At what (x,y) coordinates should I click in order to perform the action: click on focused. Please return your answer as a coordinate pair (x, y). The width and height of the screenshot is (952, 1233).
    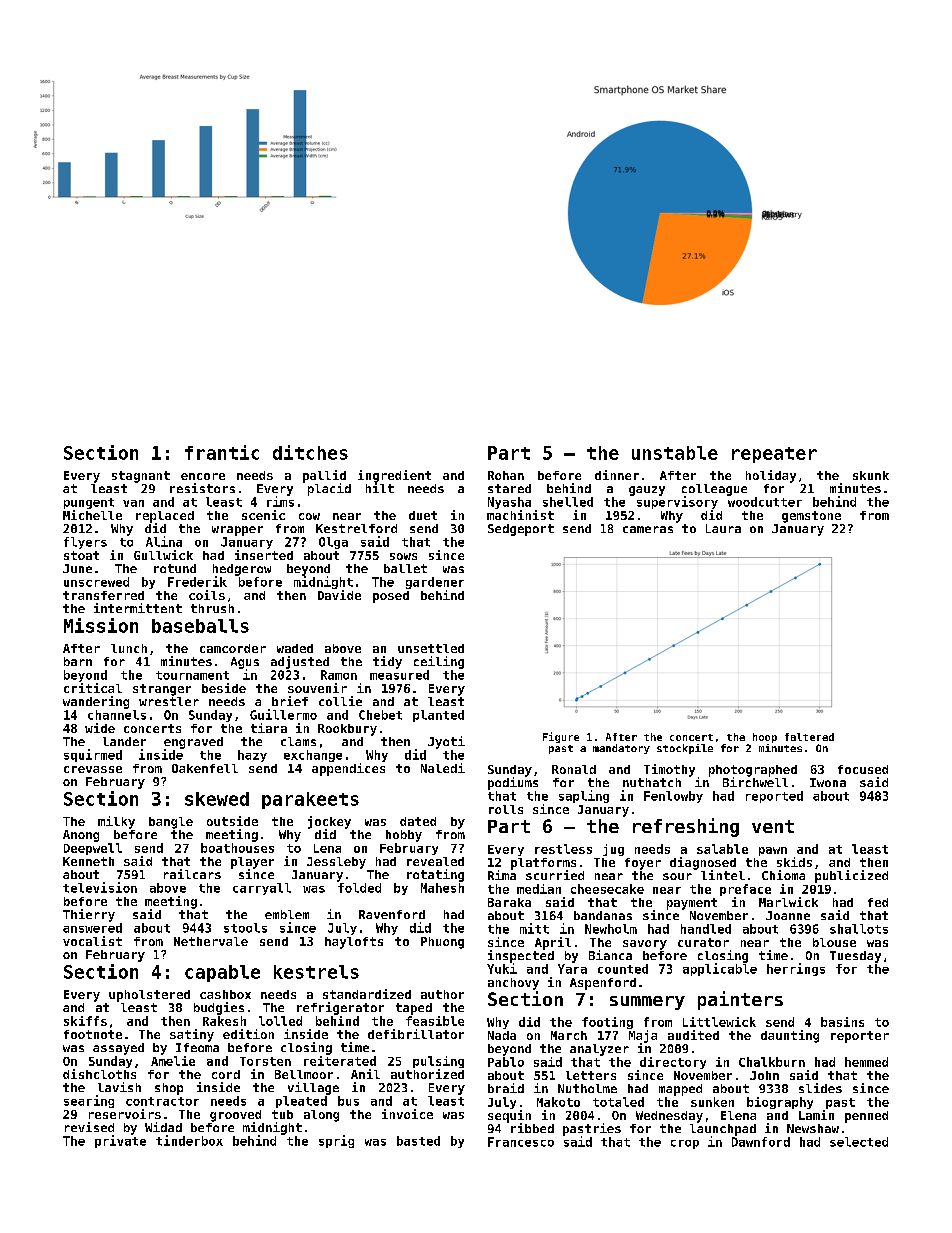
    Looking at the image, I should click on (863, 769).
